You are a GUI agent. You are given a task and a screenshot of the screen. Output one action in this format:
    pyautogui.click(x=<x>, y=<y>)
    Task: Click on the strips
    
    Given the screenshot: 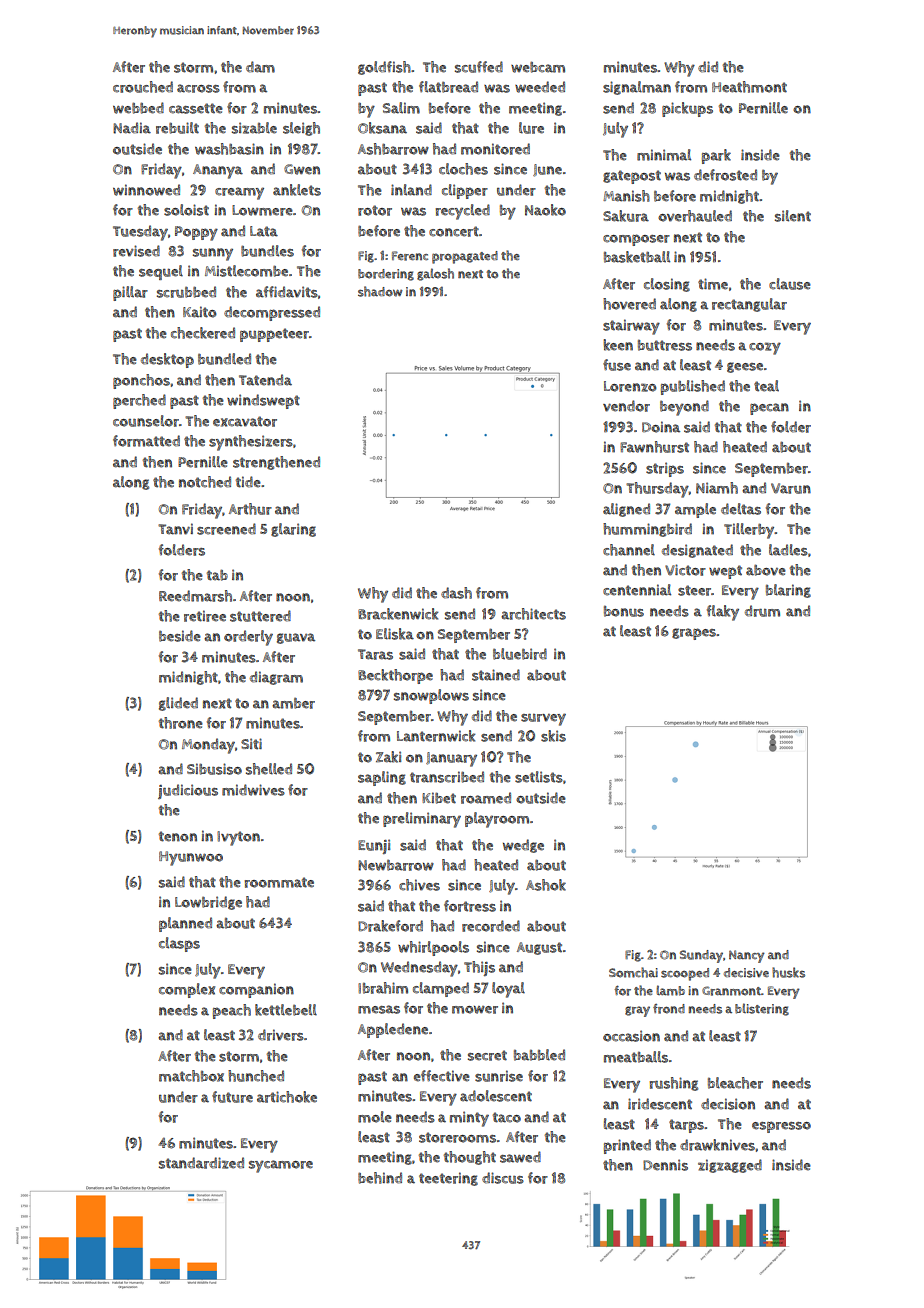 What is the action you would take?
    pyautogui.click(x=665, y=469)
